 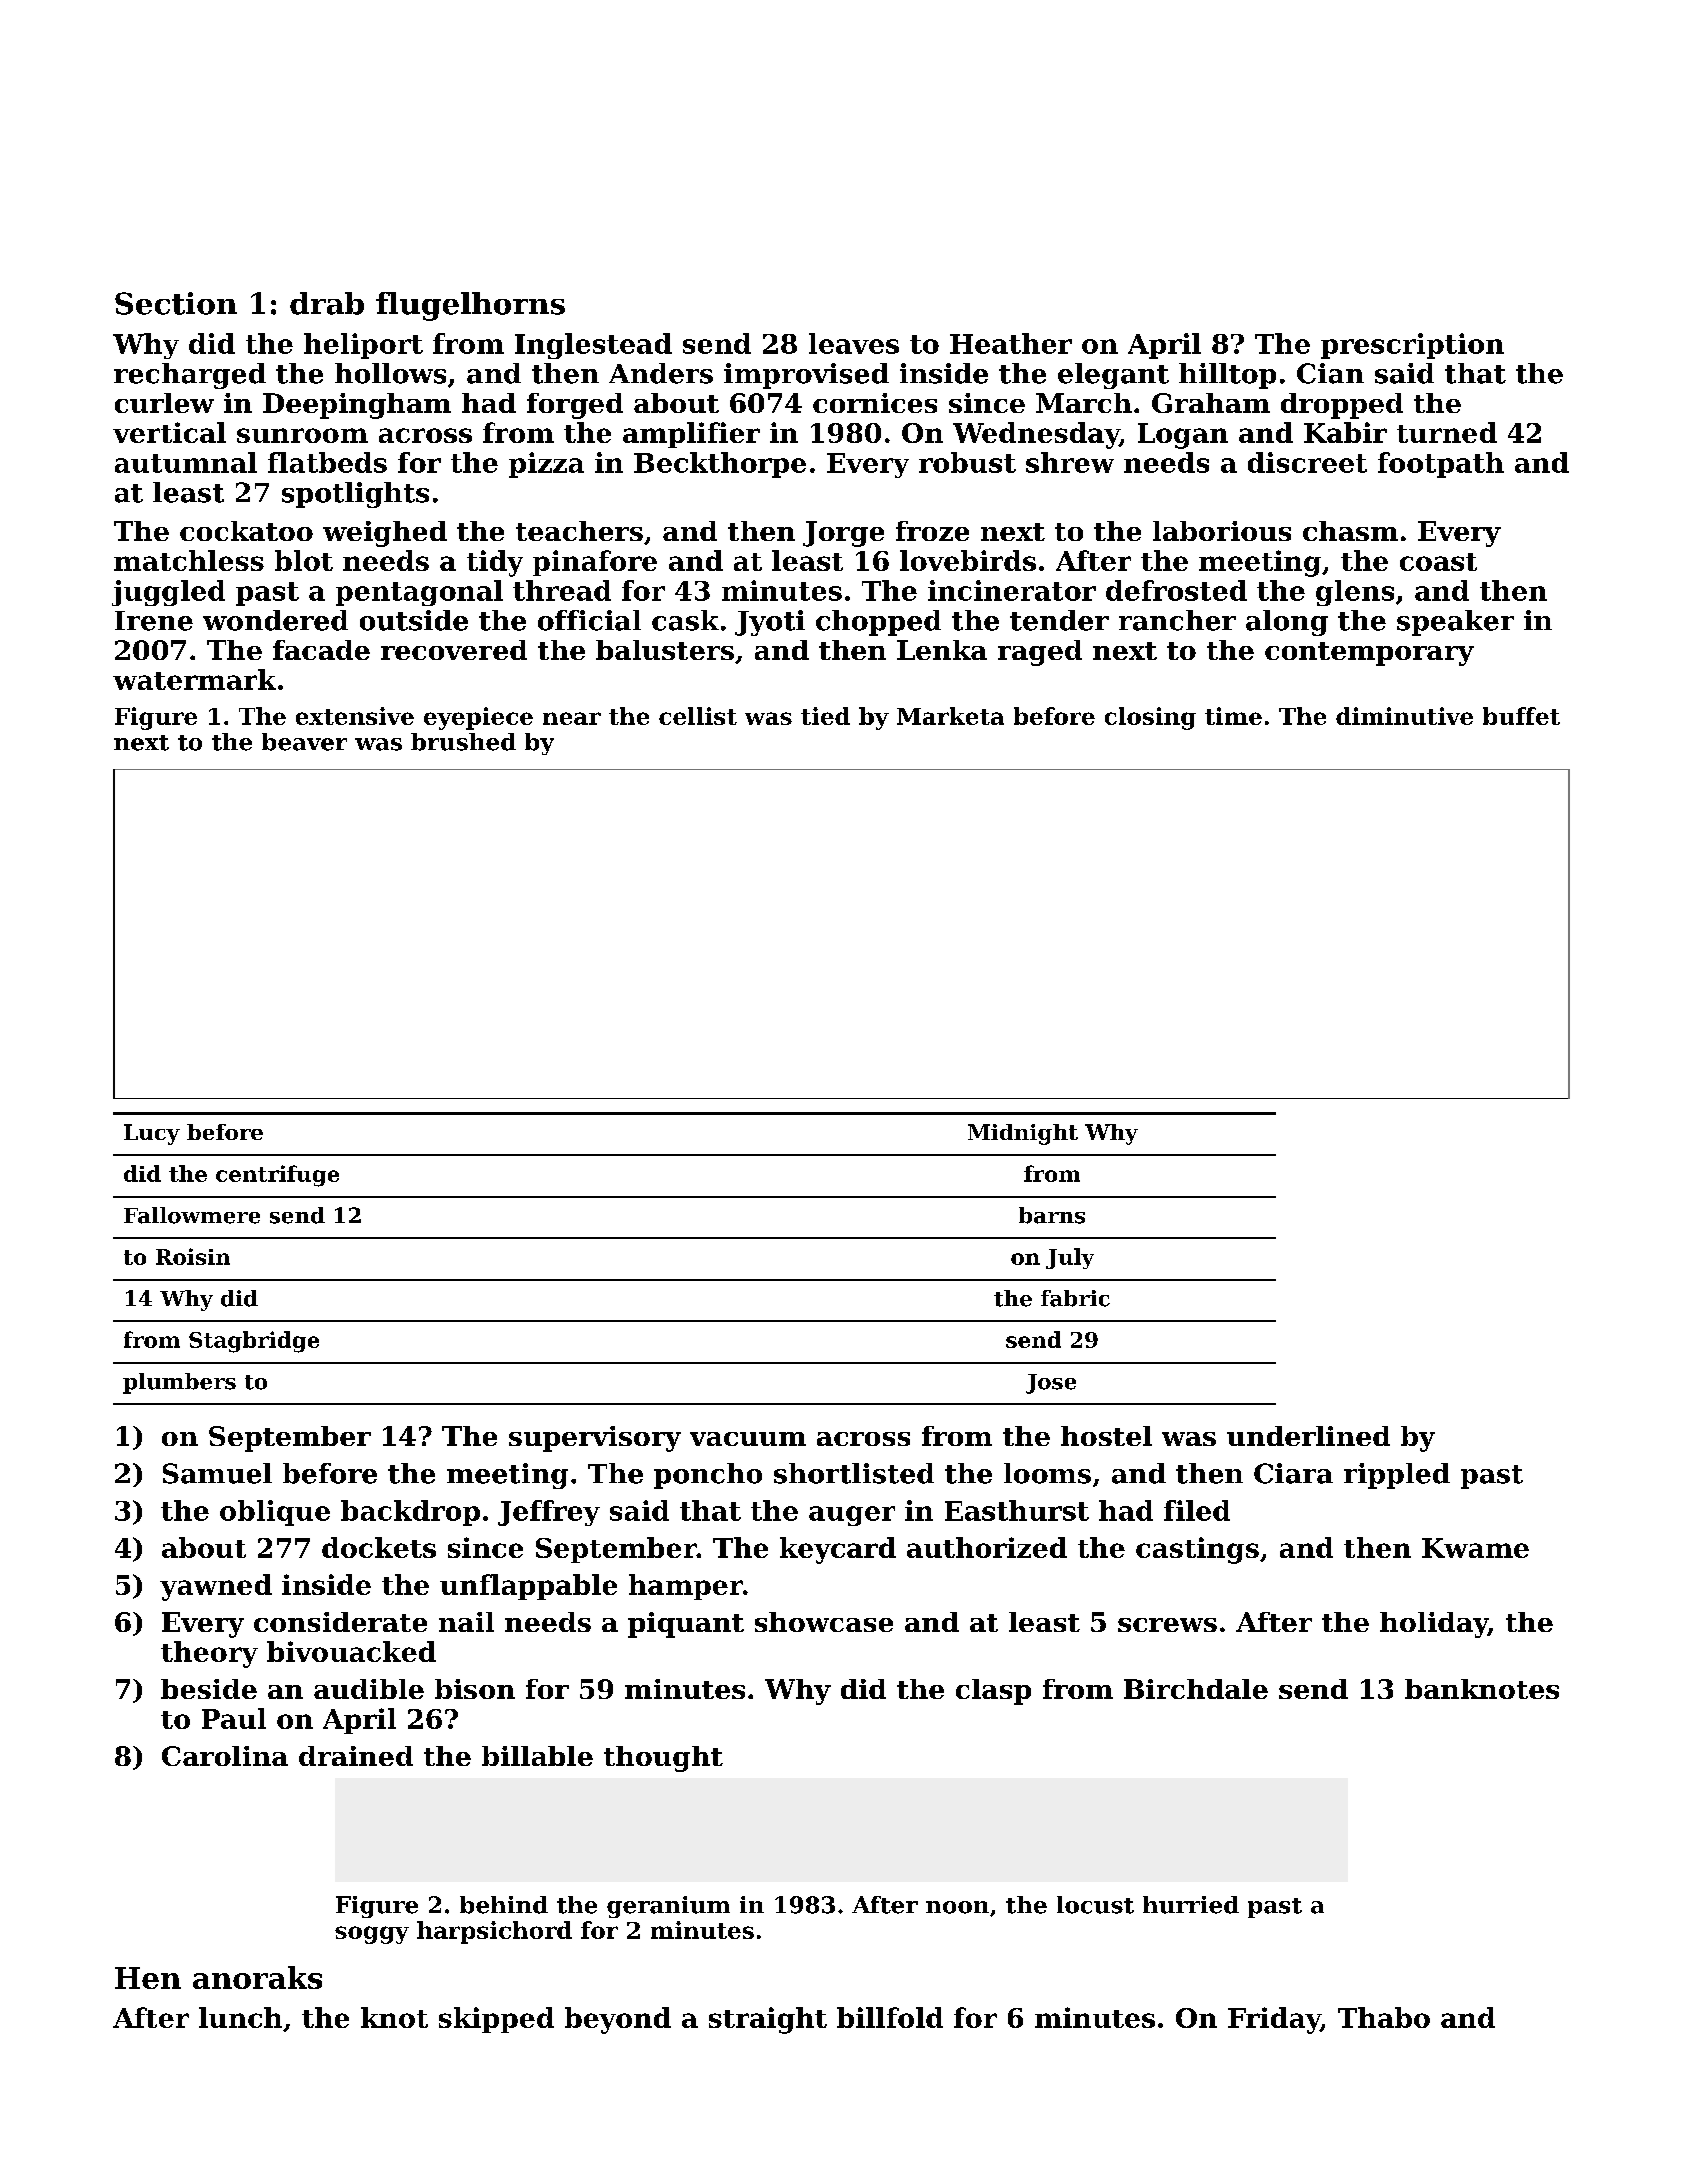 What do you see at coordinates (708, 1476) in the document?
I see `poncho` at bounding box center [708, 1476].
